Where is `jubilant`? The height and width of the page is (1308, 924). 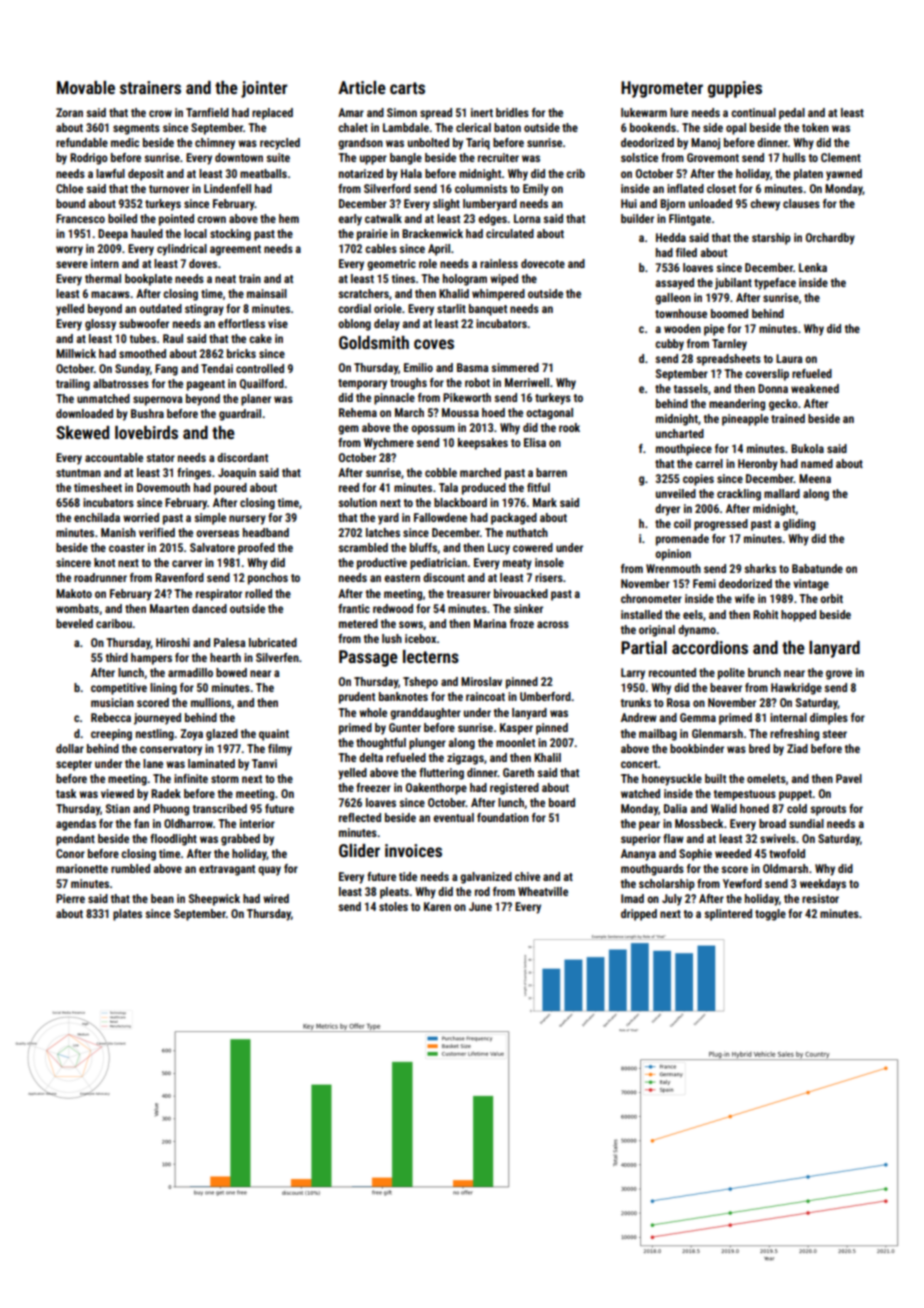 jubilant is located at coordinates (733, 284).
